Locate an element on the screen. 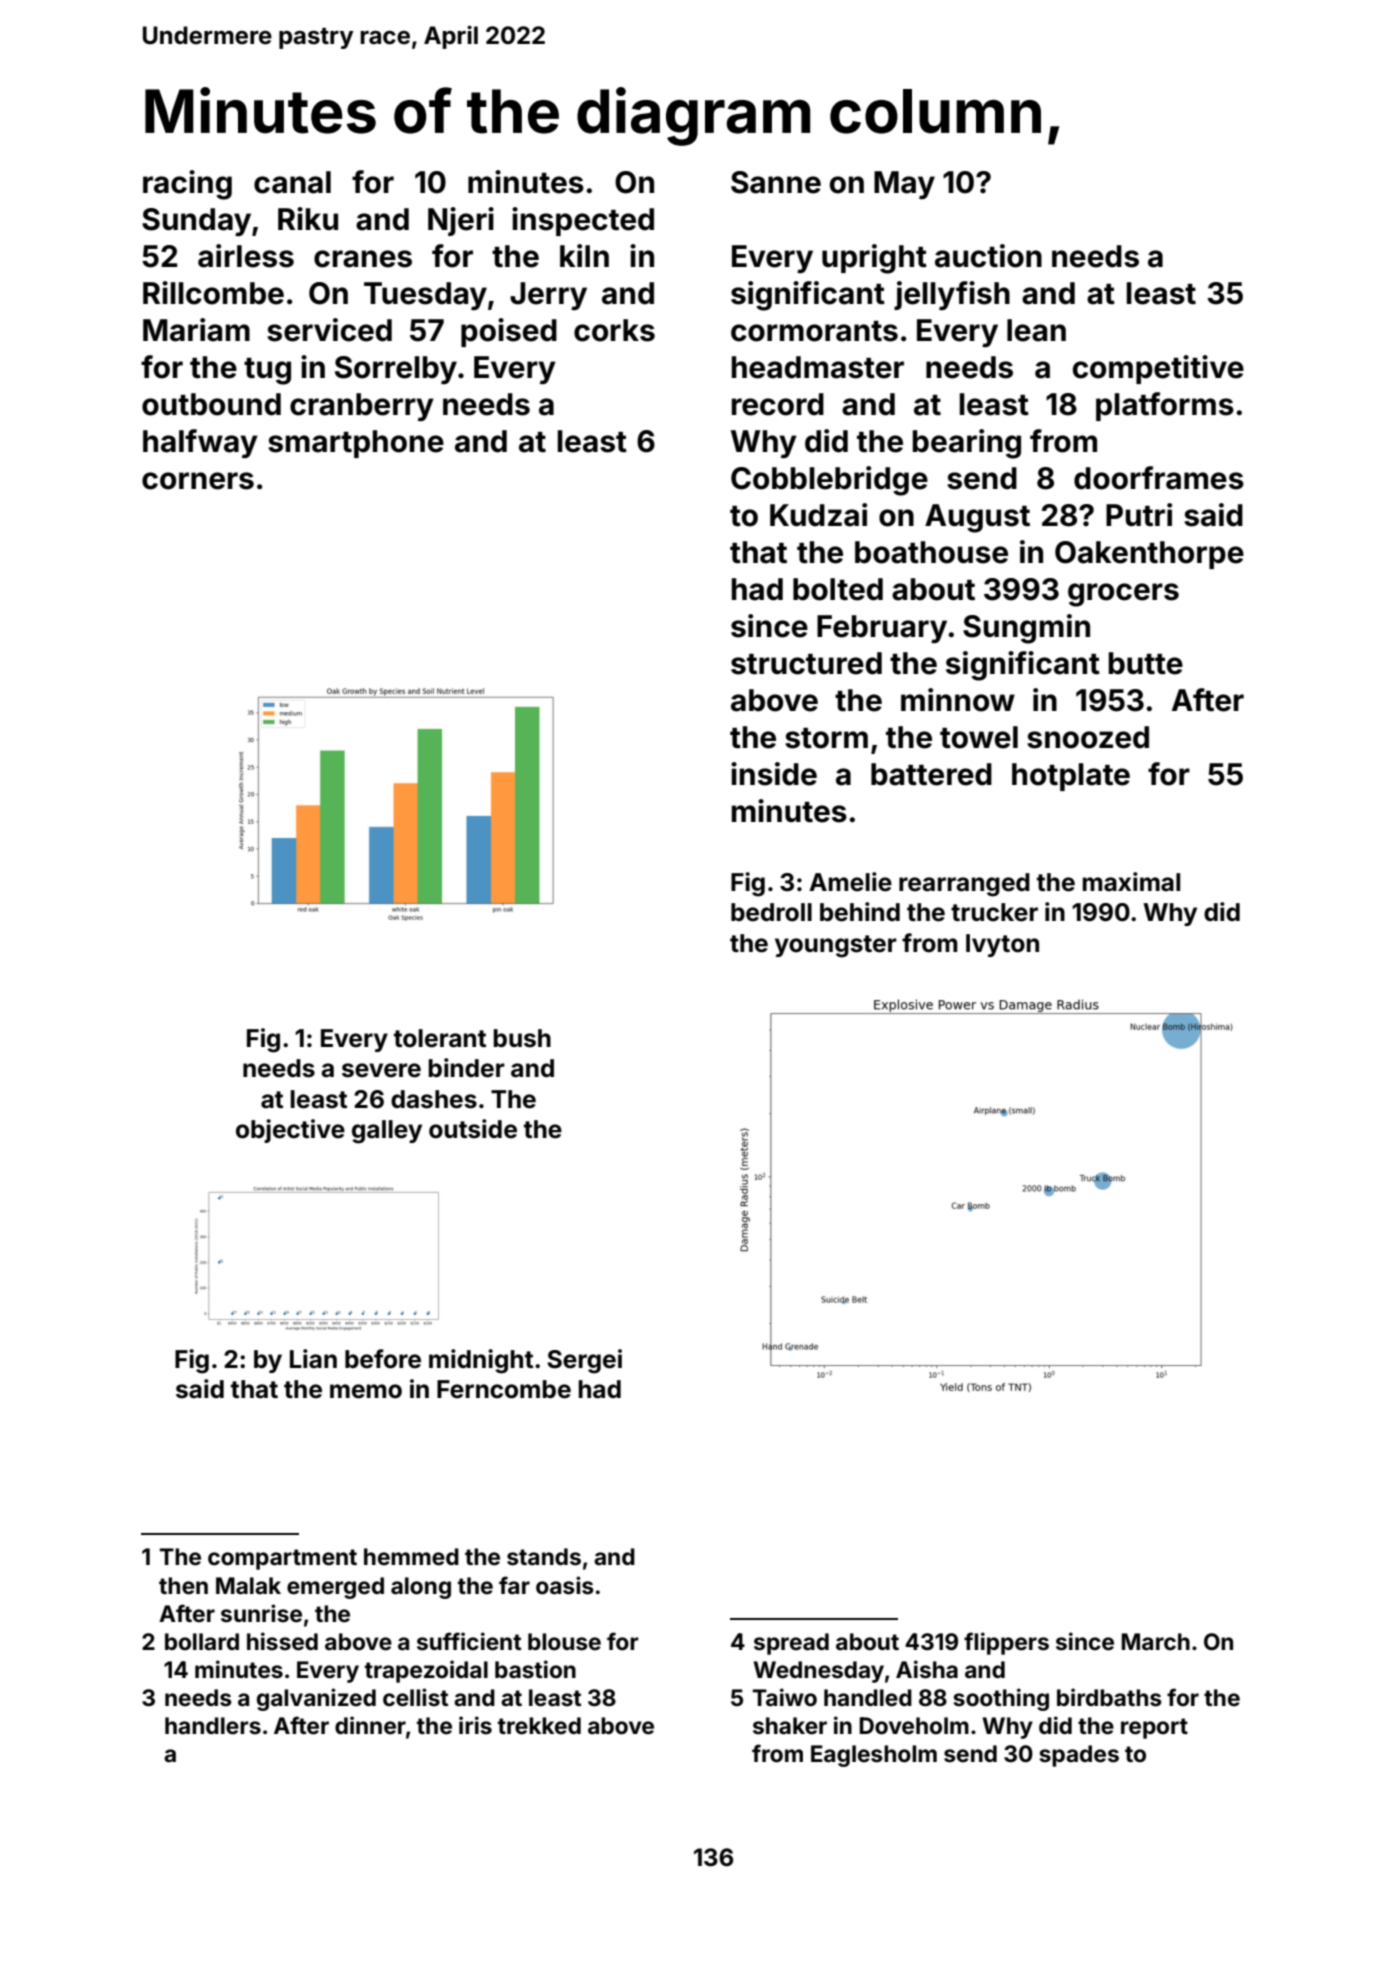  then is located at coordinates (183, 1586).
